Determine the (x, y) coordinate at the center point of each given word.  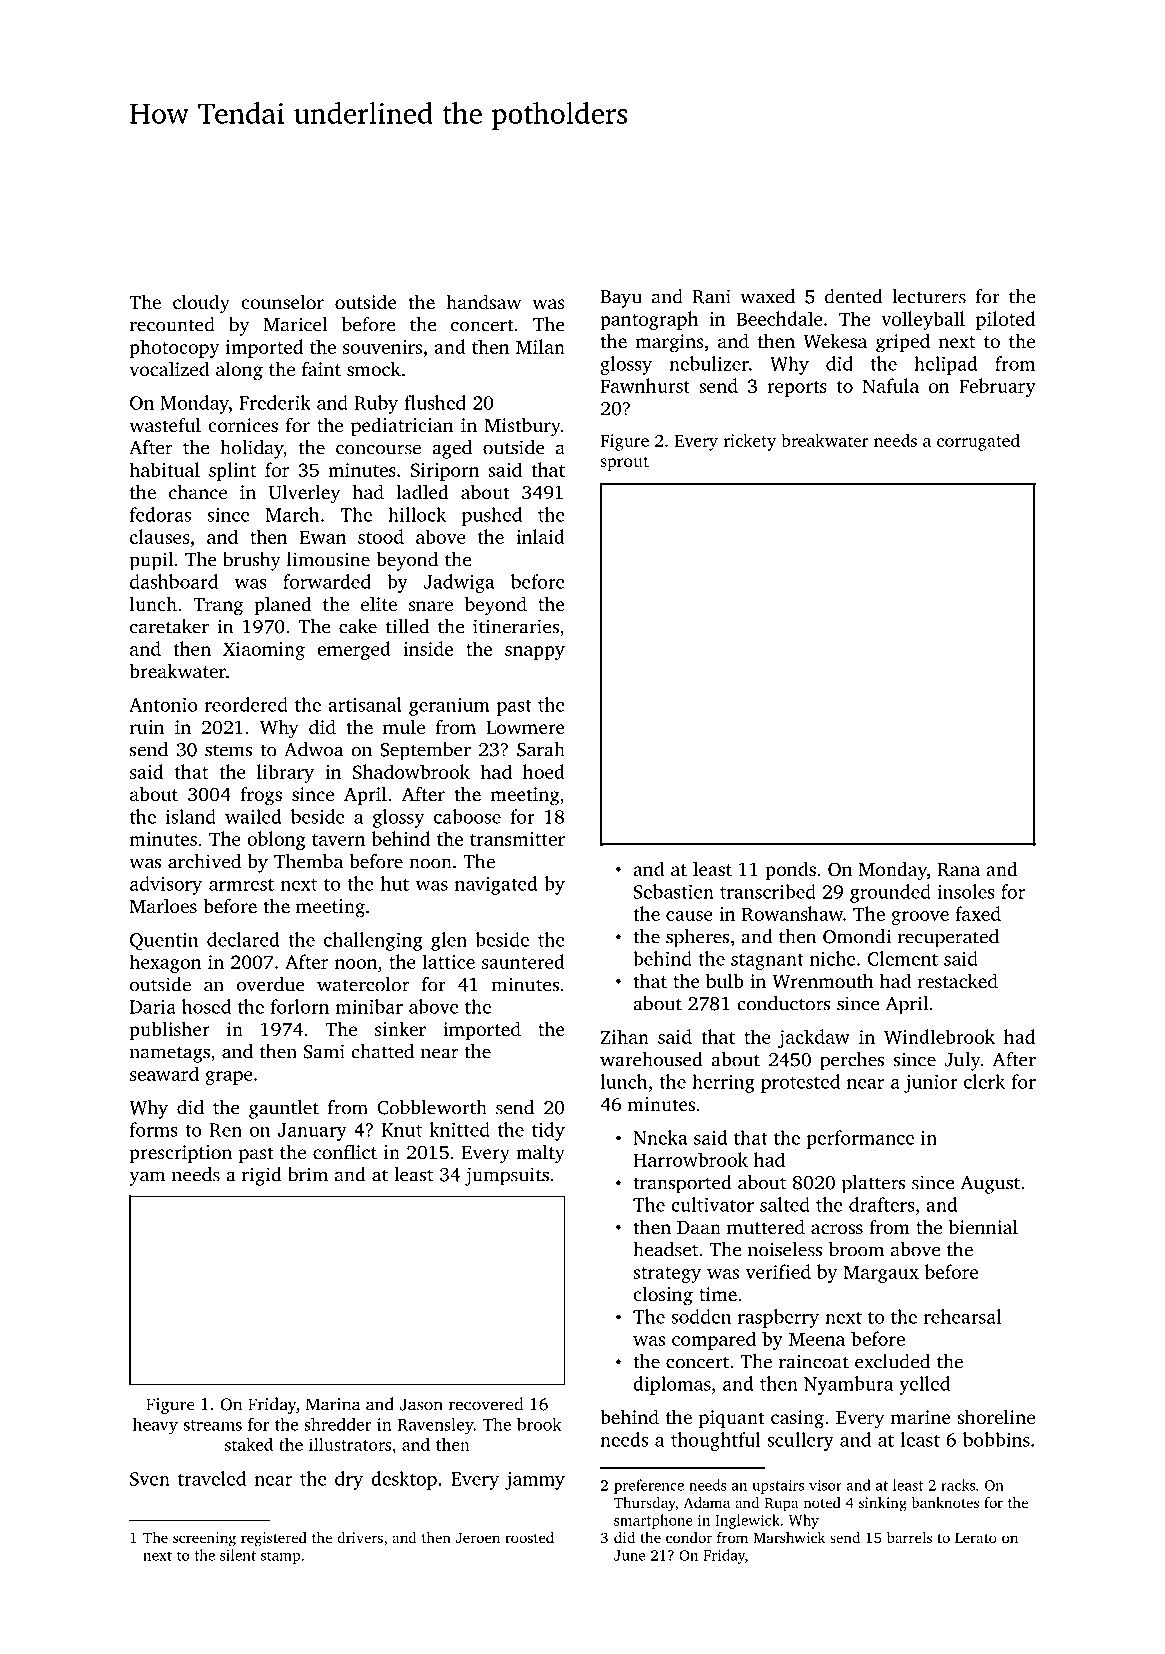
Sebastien (674, 891)
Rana (958, 870)
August (990, 1185)
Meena (817, 1339)
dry (349, 1480)
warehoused (651, 1059)
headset (665, 1249)
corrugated (978, 442)
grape (229, 1078)
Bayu (621, 299)
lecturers (929, 296)
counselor (282, 301)
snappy (535, 653)
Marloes (163, 906)
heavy (155, 1426)
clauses (159, 536)
